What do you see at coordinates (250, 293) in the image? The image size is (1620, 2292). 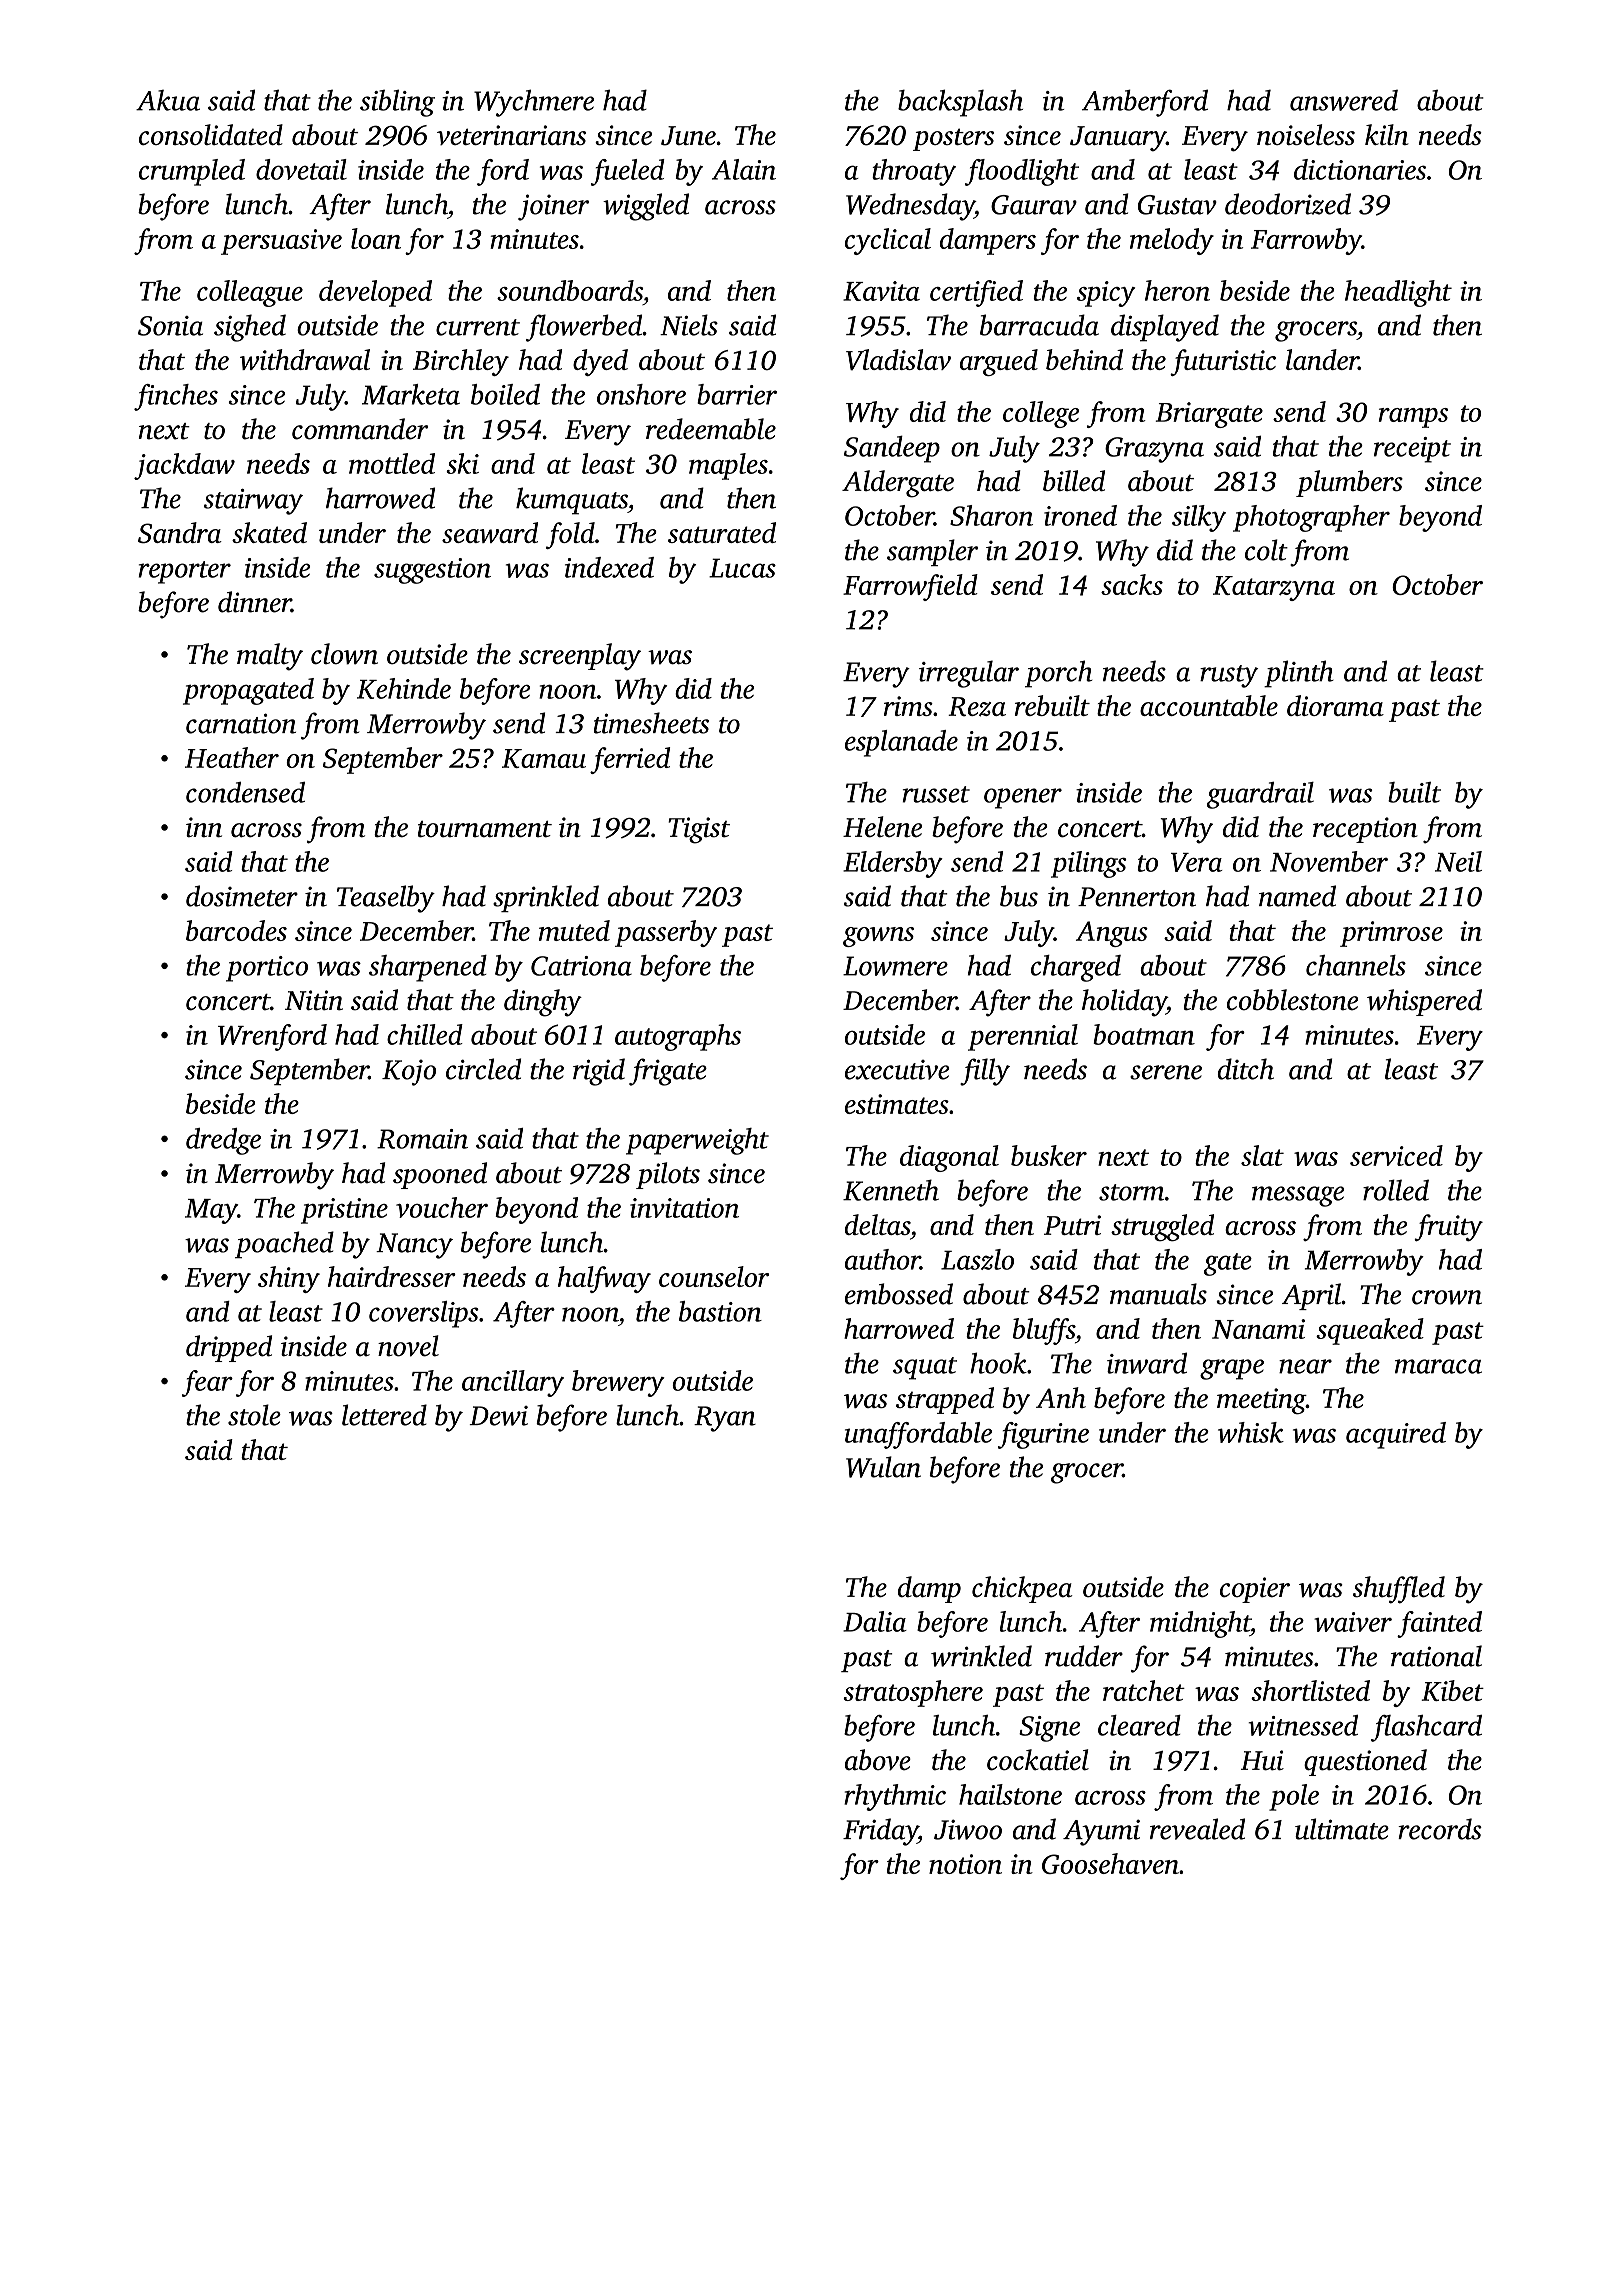 I see `colleague` at bounding box center [250, 293].
